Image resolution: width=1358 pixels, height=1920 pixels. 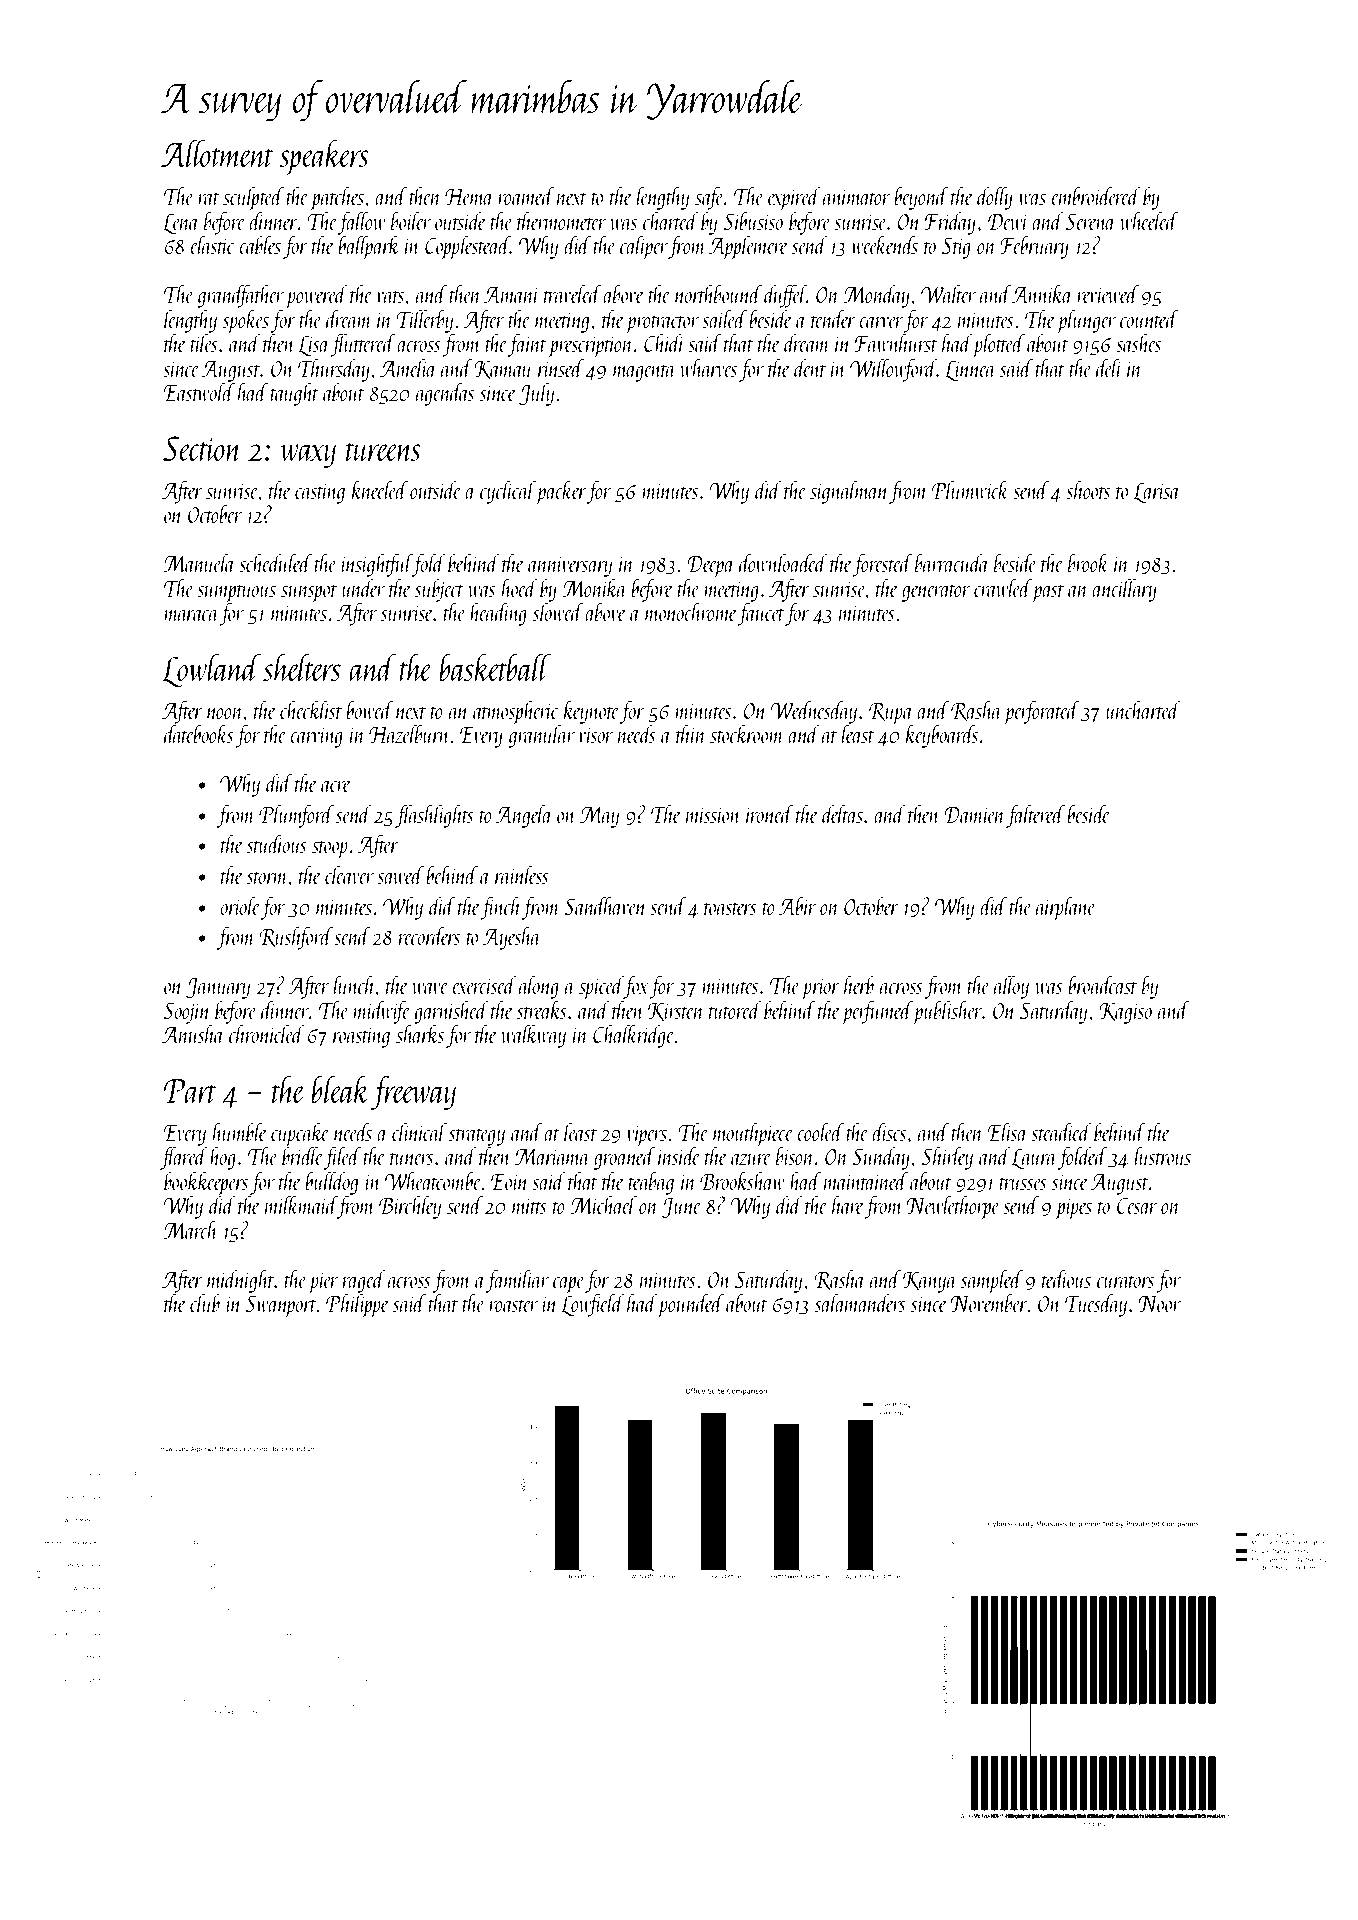 What do you see at coordinates (748, 247) in the screenshot?
I see `Applemere` at bounding box center [748, 247].
